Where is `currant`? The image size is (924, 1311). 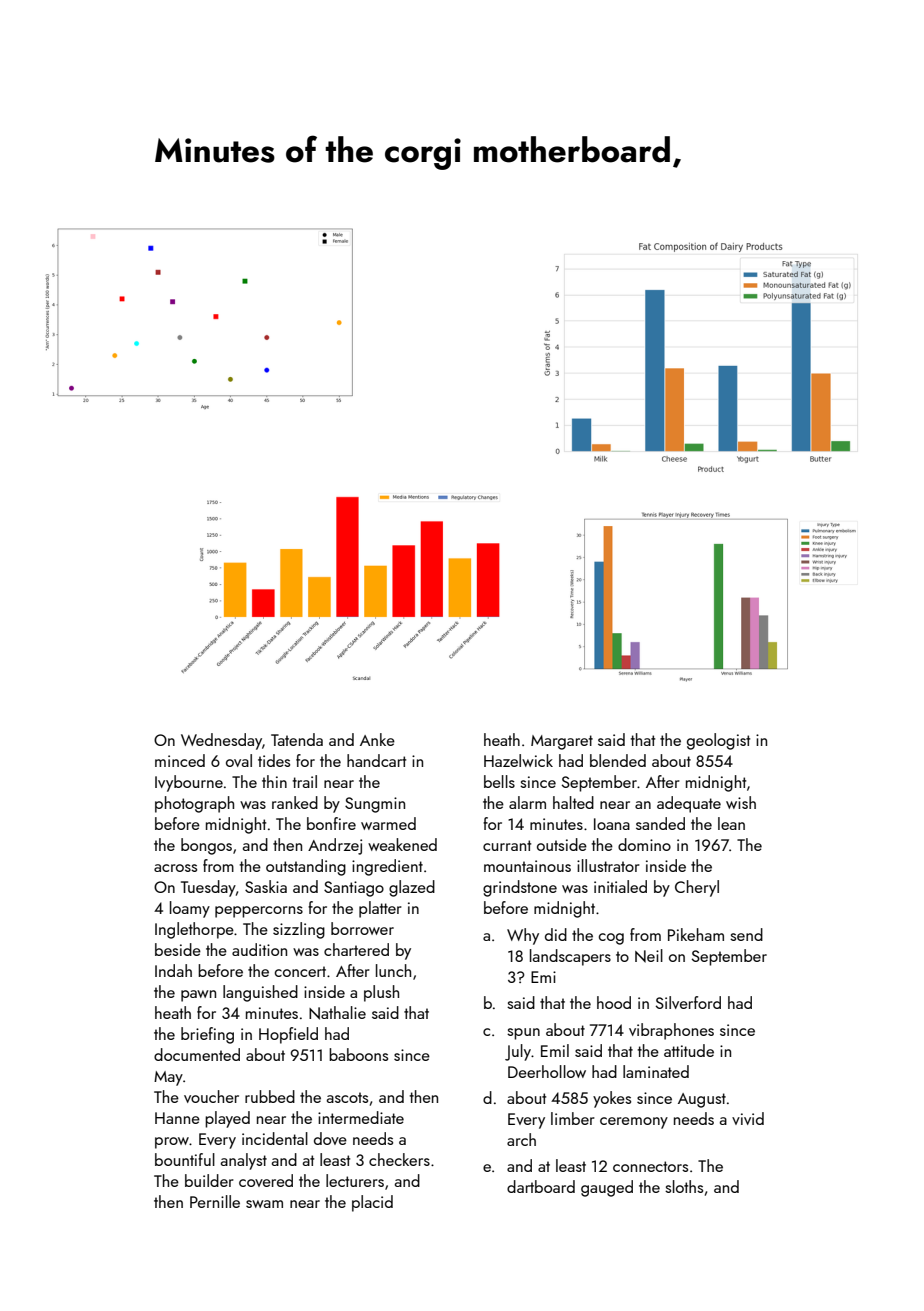
currant is located at coordinates (507, 845).
